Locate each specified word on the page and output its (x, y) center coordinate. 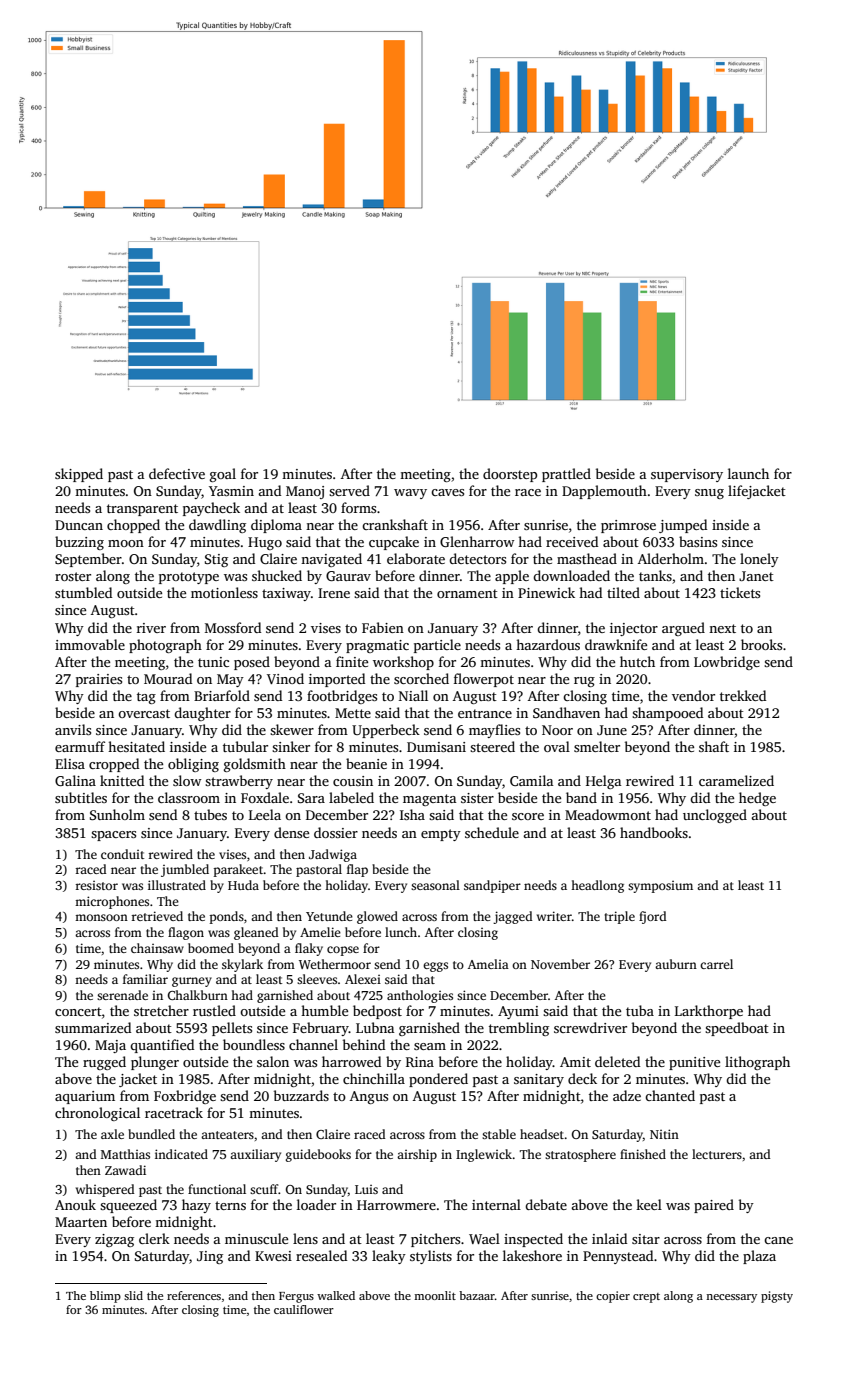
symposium (660, 887)
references (194, 1295)
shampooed (667, 714)
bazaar (477, 1295)
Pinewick (546, 592)
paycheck (211, 509)
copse (343, 951)
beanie (366, 763)
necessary (731, 1298)
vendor (693, 695)
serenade (122, 995)
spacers (113, 836)
